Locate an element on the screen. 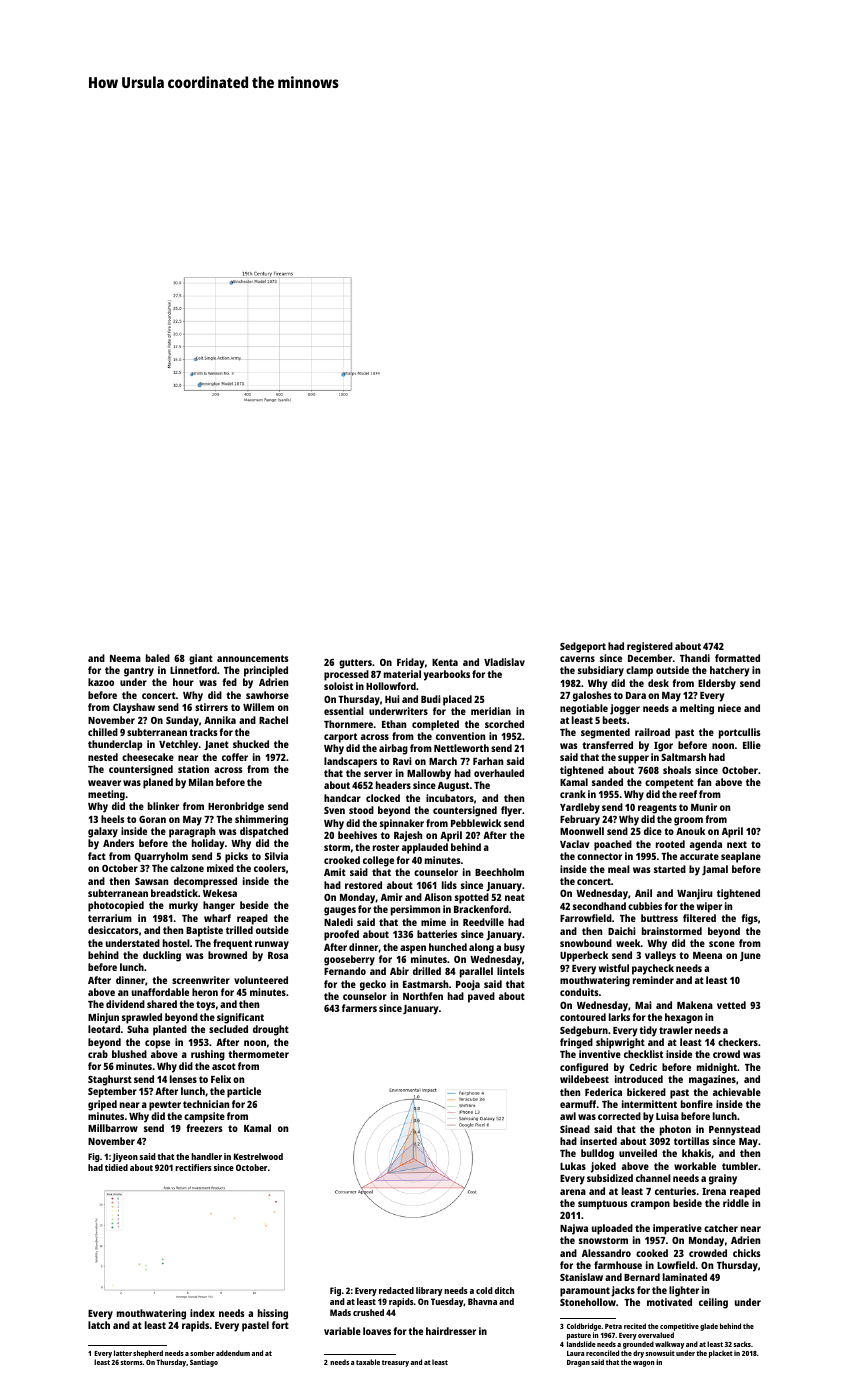 This screenshot has height=1400, width=849. library is located at coordinates (429, 1291).
